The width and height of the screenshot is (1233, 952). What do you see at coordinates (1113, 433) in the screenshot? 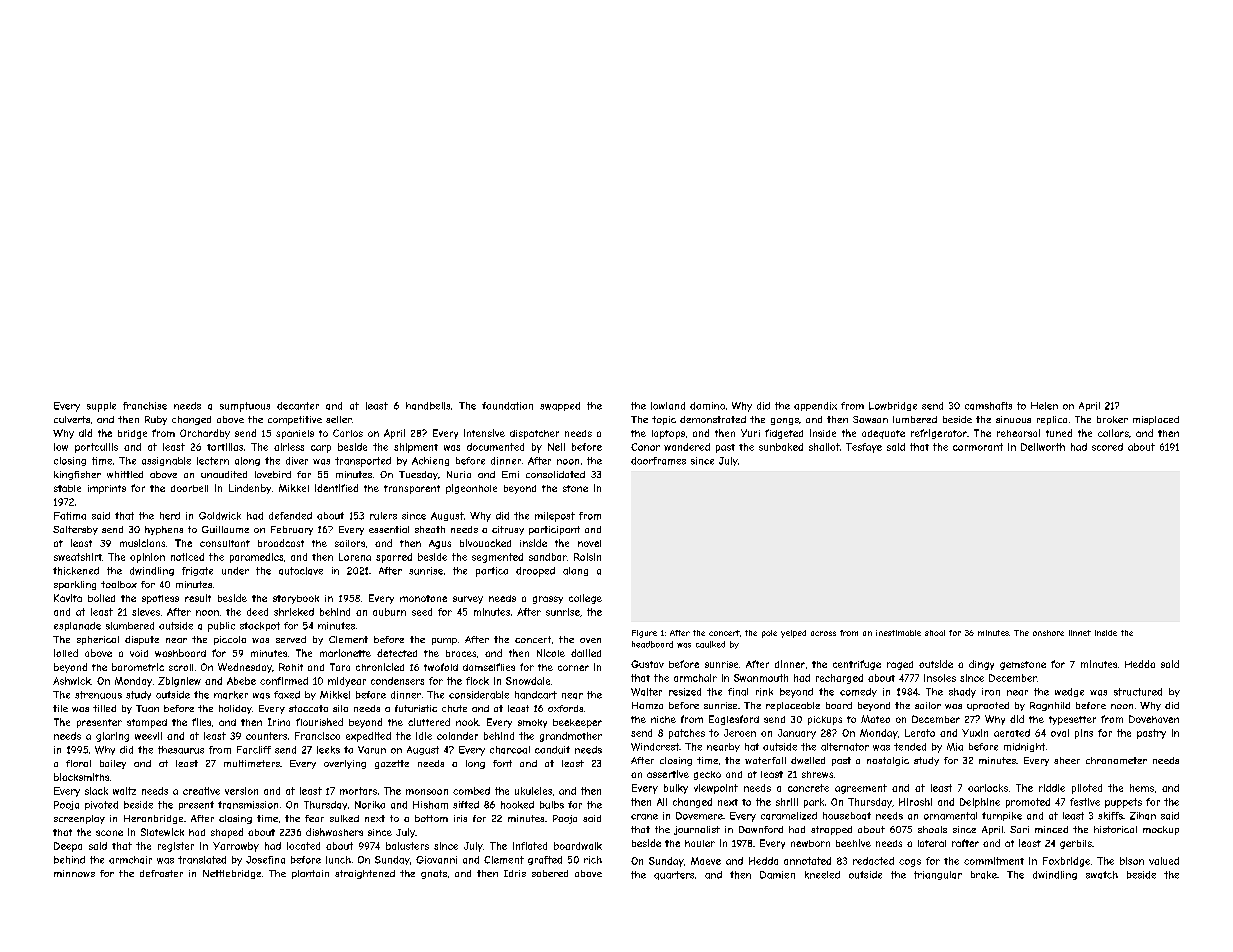
I see `collars` at bounding box center [1113, 433].
